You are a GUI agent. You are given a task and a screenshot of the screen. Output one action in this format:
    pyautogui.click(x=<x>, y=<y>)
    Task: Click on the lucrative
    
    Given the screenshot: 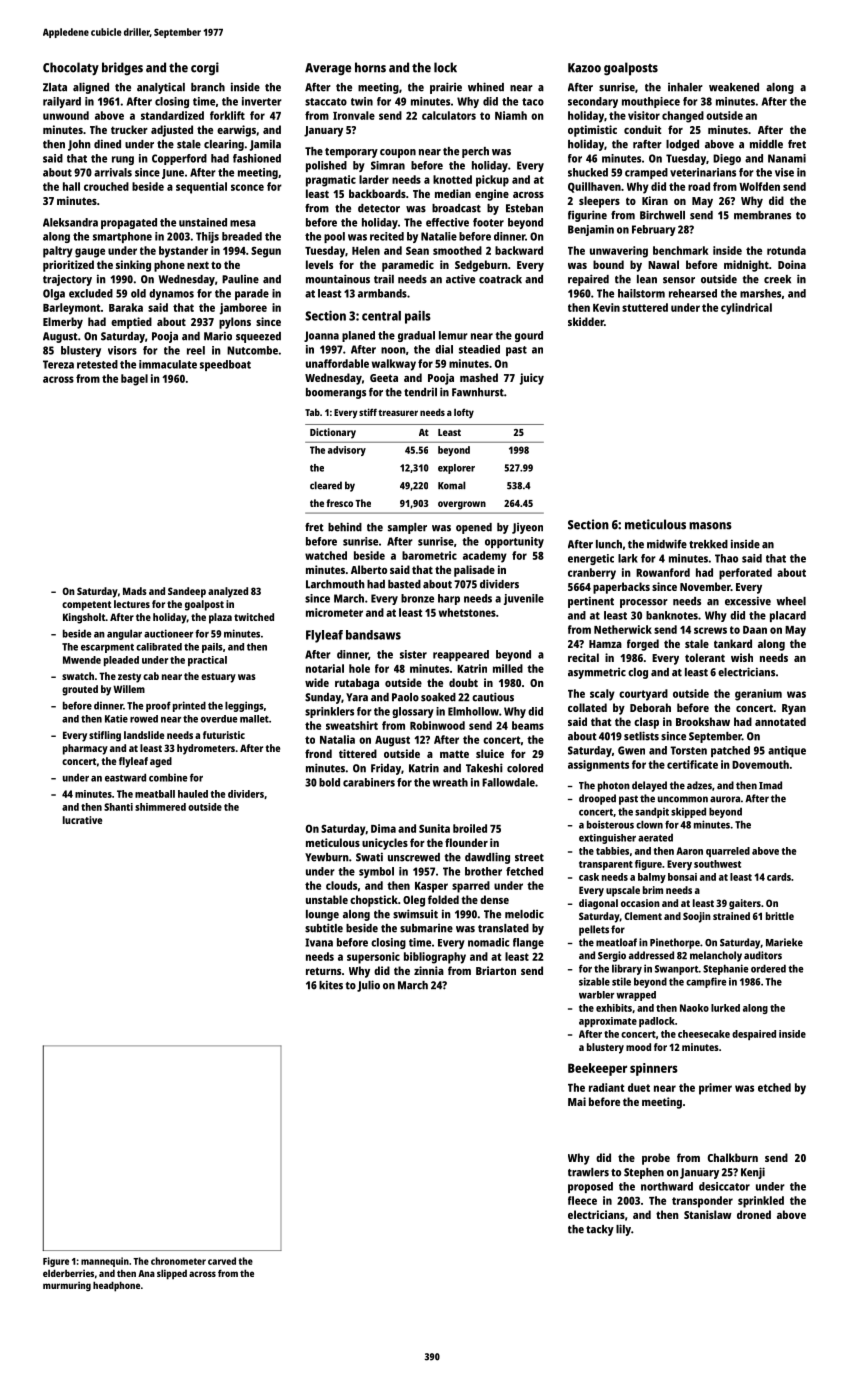 What is the action you would take?
    pyautogui.click(x=82, y=820)
